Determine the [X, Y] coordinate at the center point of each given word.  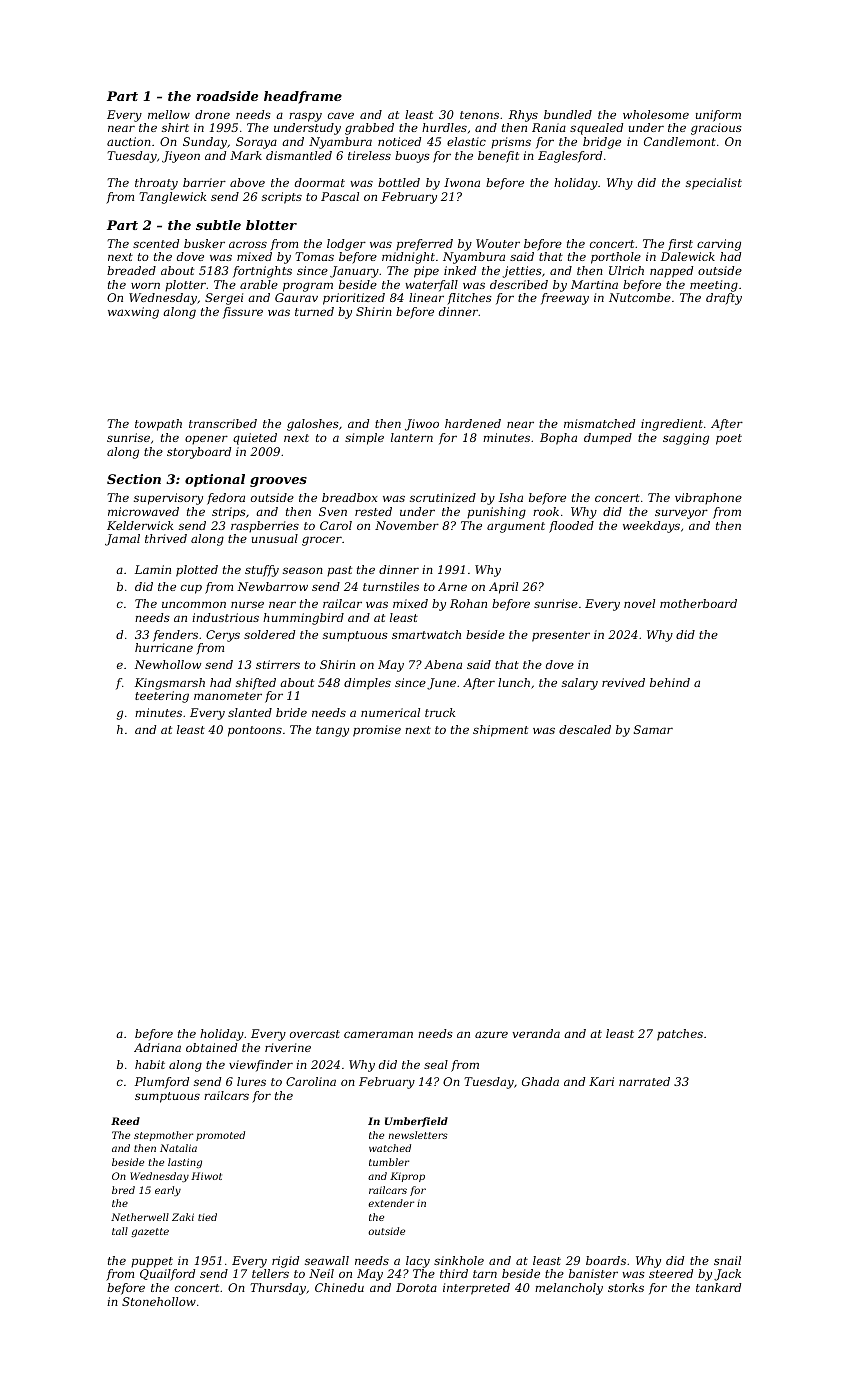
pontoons [255, 731]
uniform [718, 116]
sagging [686, 439]
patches [680, 1035]
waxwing [133, 313]
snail [727, 1260]
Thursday [278, 1289]
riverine [288, 1047]
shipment [500, 731]
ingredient [672, 425]
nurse [247, 604]
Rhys [523, 116]
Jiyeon [181, 157]
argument [516, 527]
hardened [473, 423]
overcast [315, 1034]
